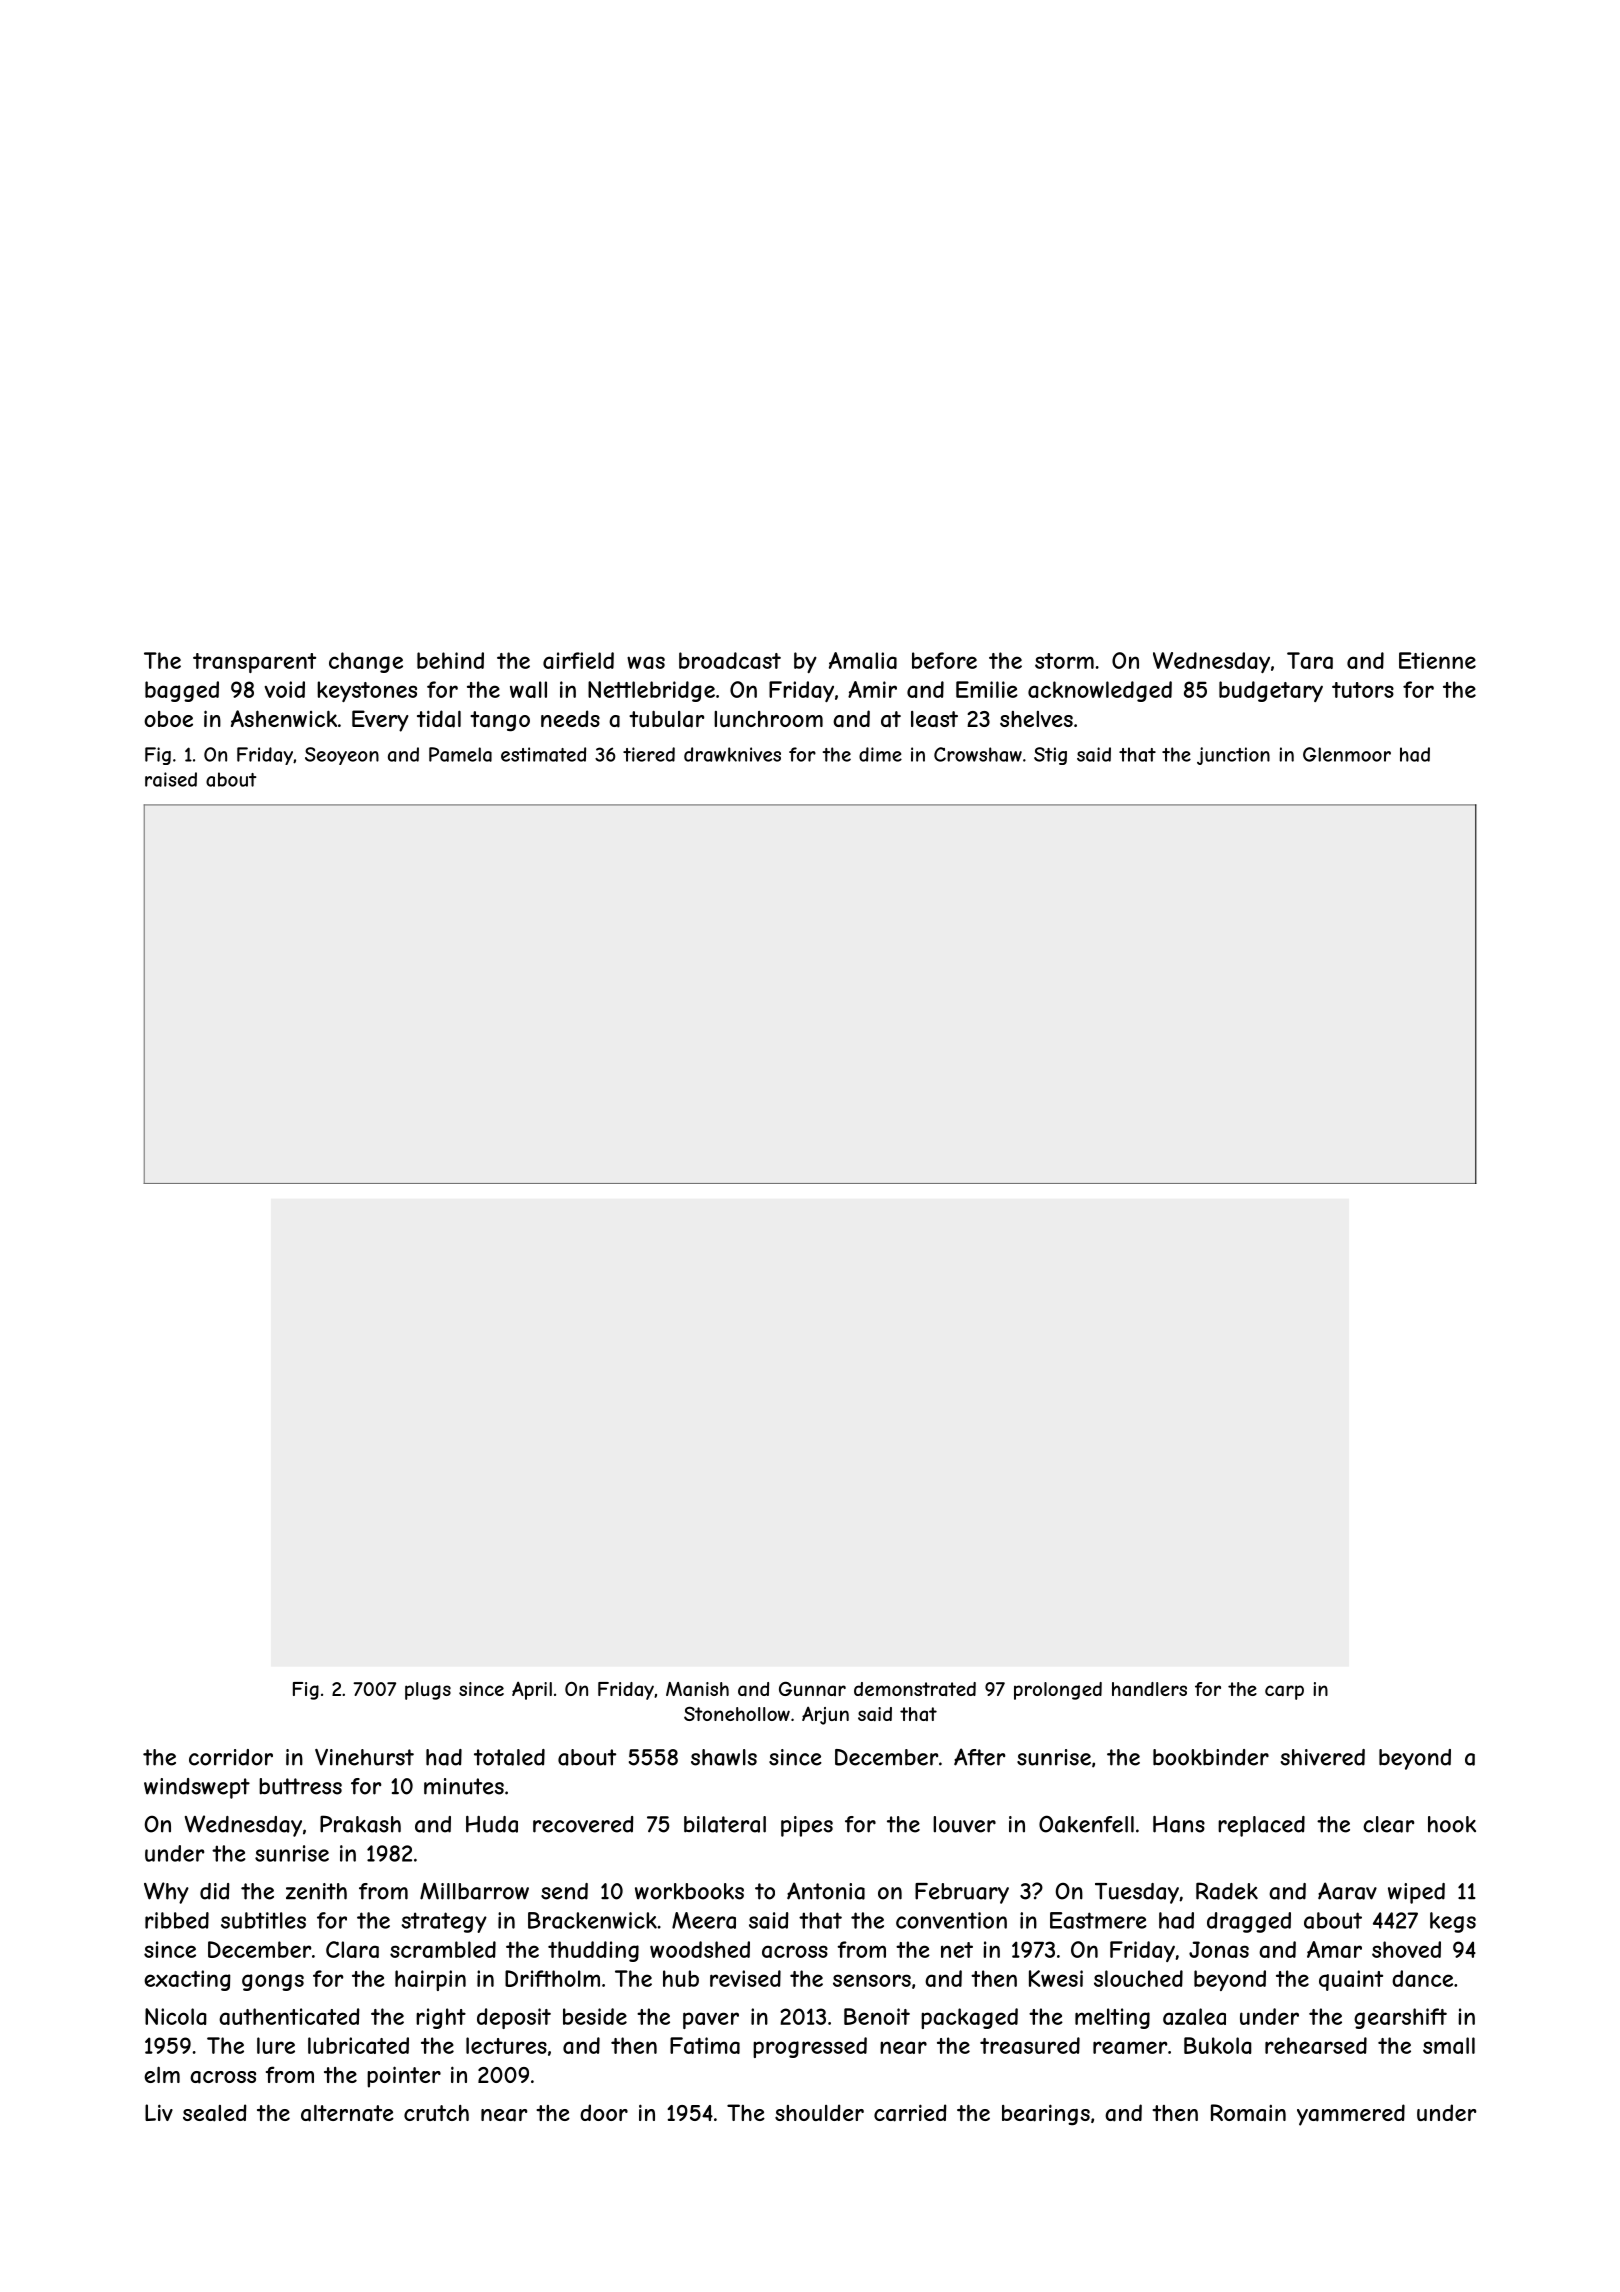 The height and width of the page is (2292, 1620). I want to click on Pamela, so click(460, 754).
